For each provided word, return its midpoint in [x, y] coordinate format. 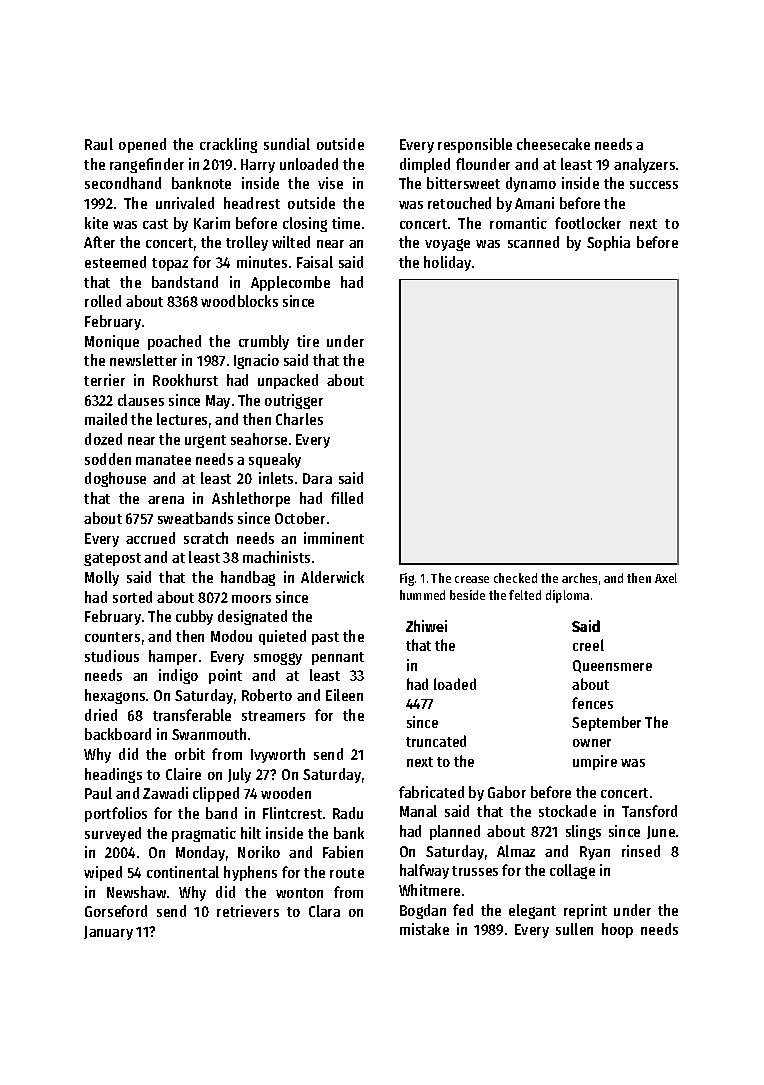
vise [330, 183]
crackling [228, 145]
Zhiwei [426, 626]
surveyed [113, 834]
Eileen [344, 695]
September [606, 723]
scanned [533, 242]
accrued [150, 538]
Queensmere [612, 666]
